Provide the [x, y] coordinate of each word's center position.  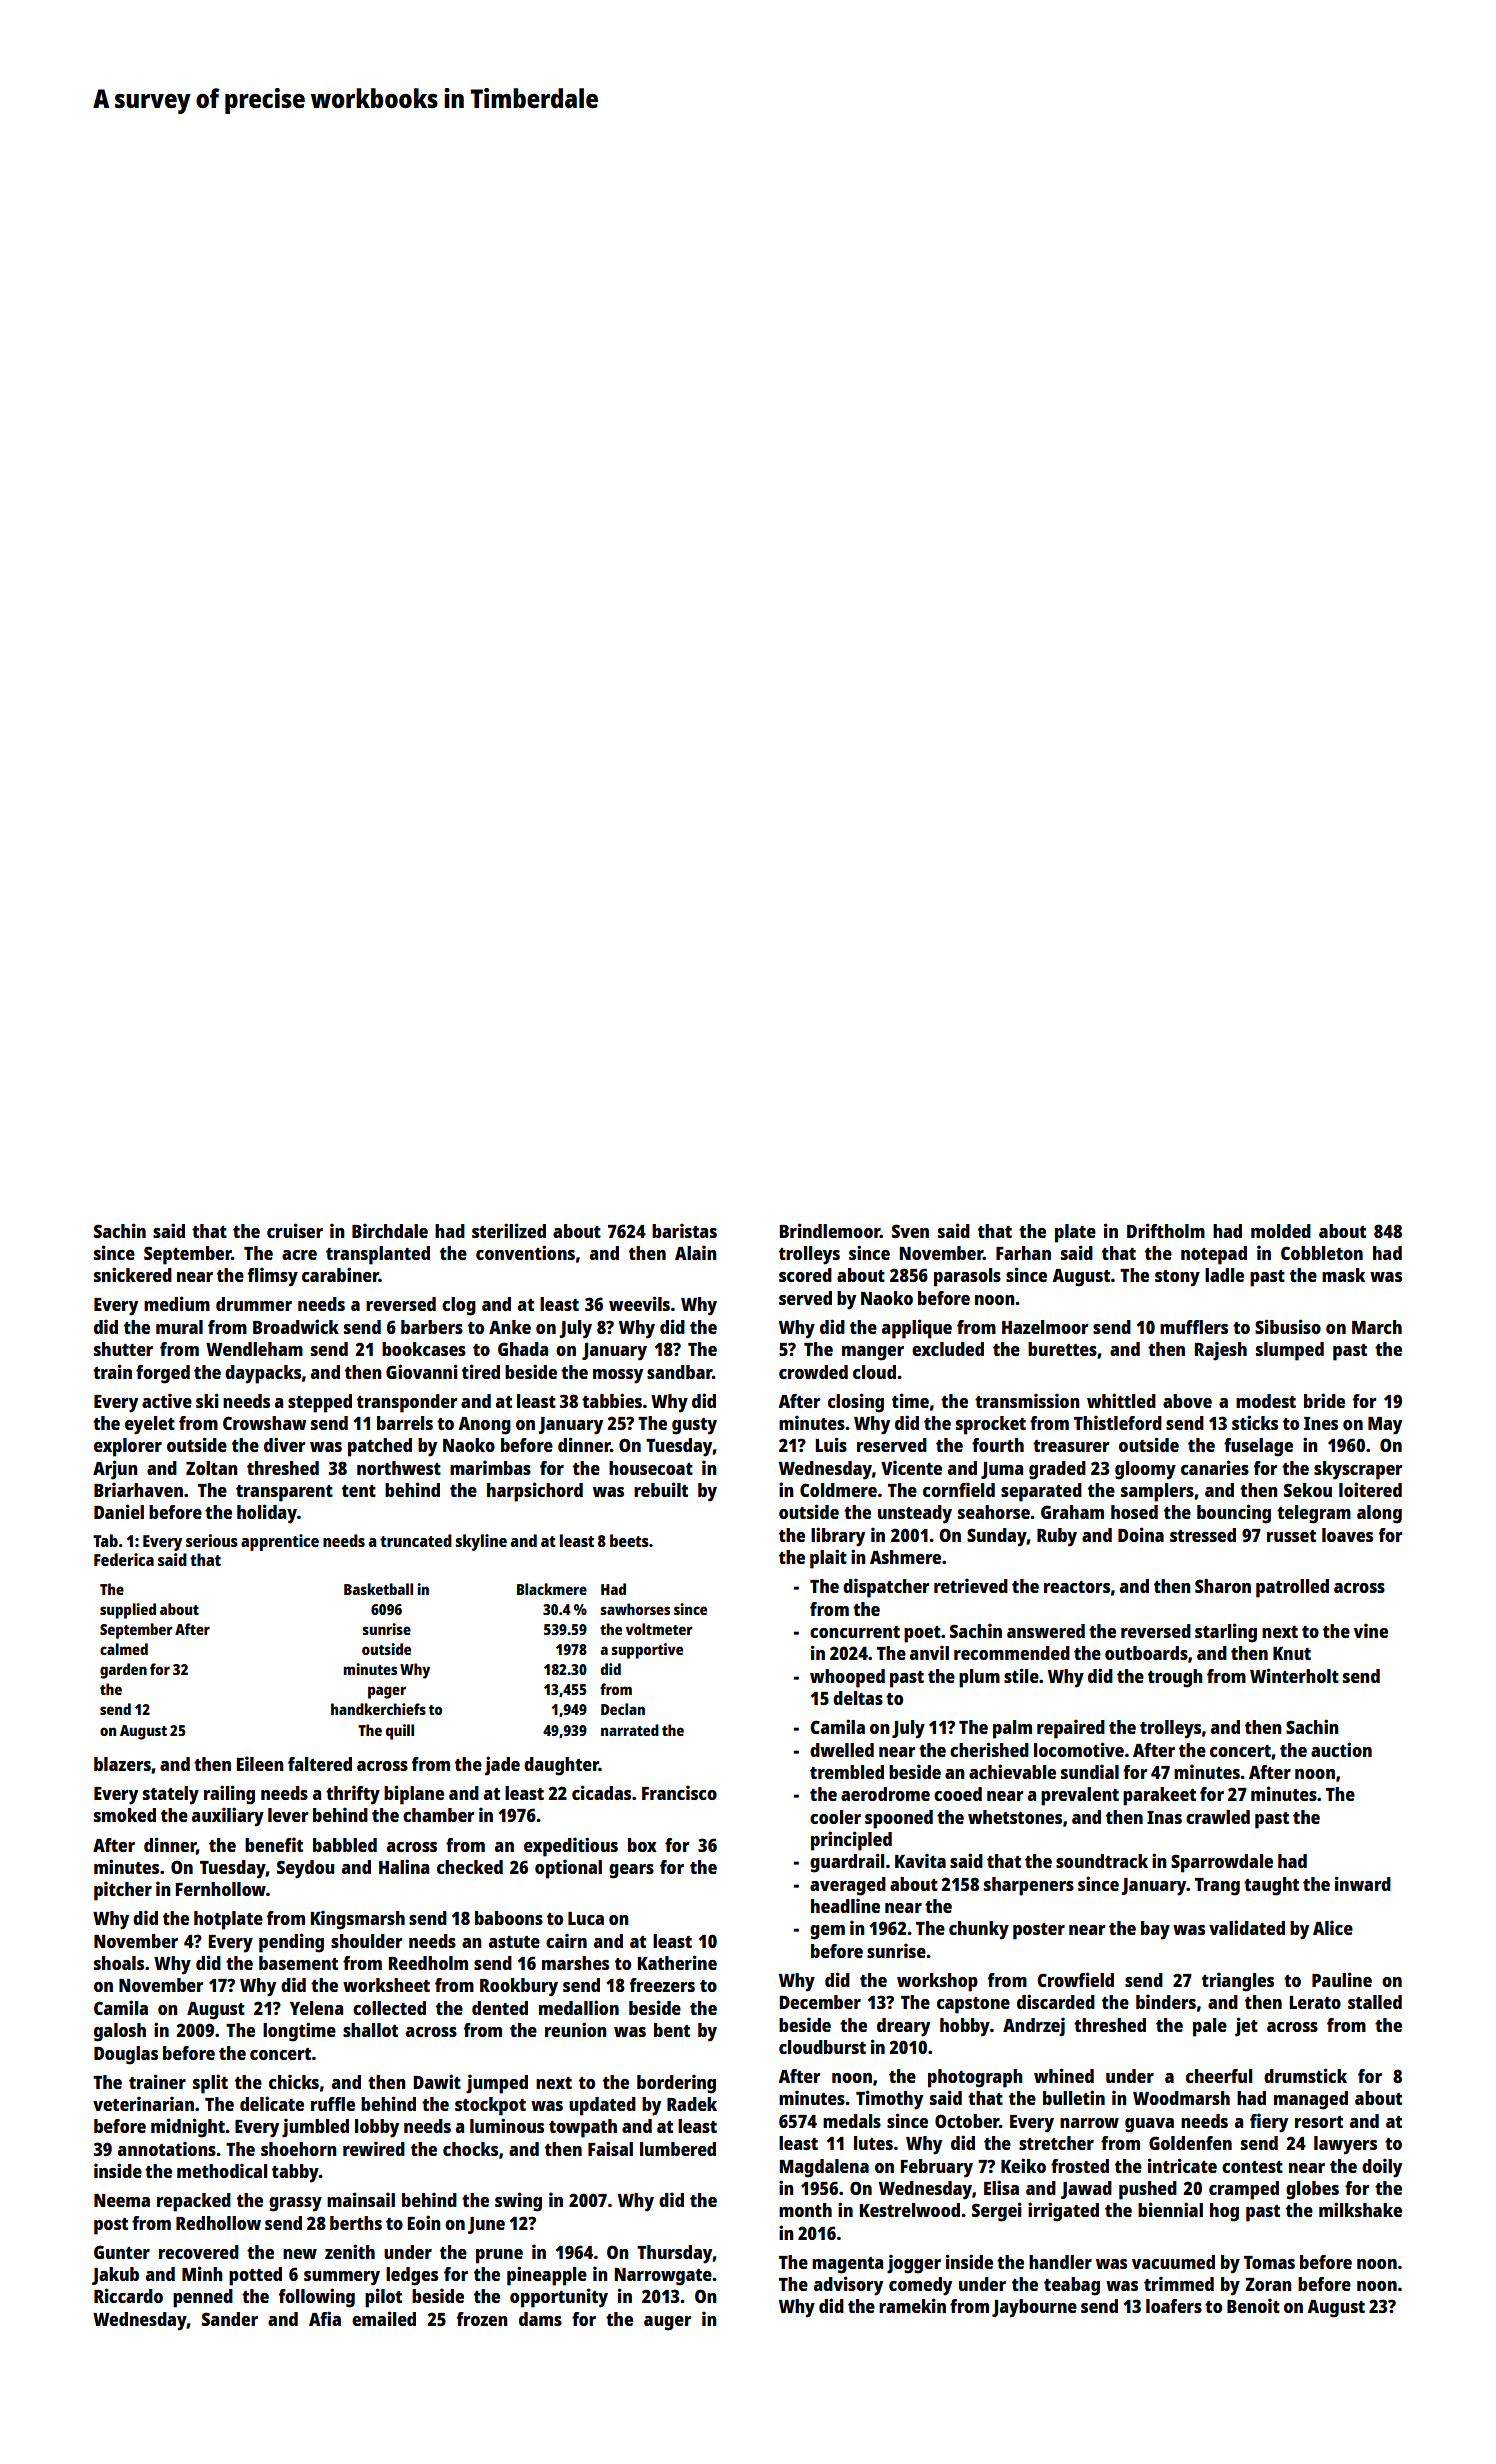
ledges [412, 2276]
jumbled [315, 2128]
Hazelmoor [1045, 1327]
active [167, 1400]
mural [179, 1327]
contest [1252, 2167]
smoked [125, 1815]
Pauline [1342, 1979]
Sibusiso [1288, 1326]
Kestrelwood [909, 2210]
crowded [813, 1372]
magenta [847, 2265]
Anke [510, 1327]
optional [568, 1869]
